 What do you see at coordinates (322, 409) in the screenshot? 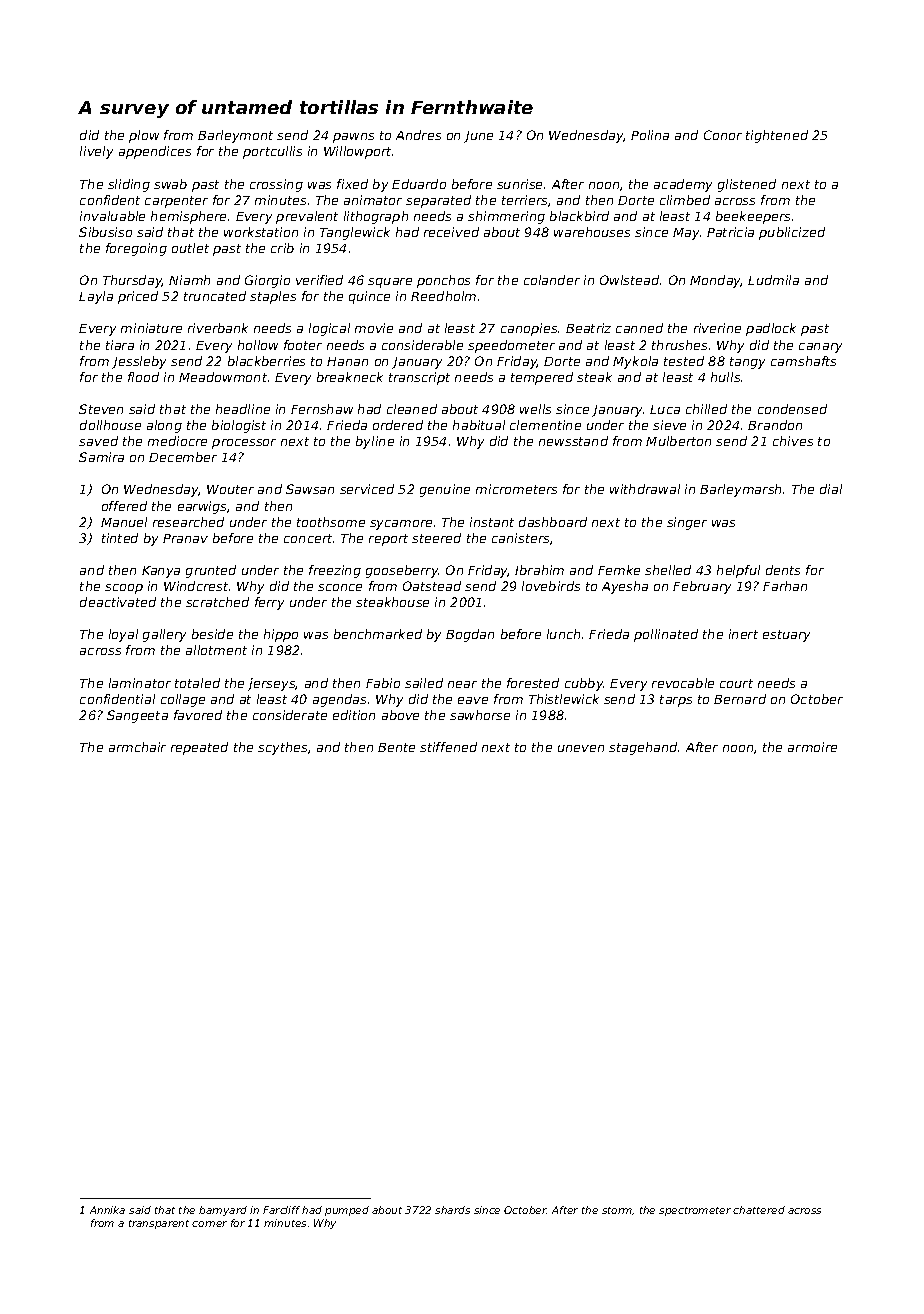
I see `Fernshaw` at bounding box center [322, 409].
